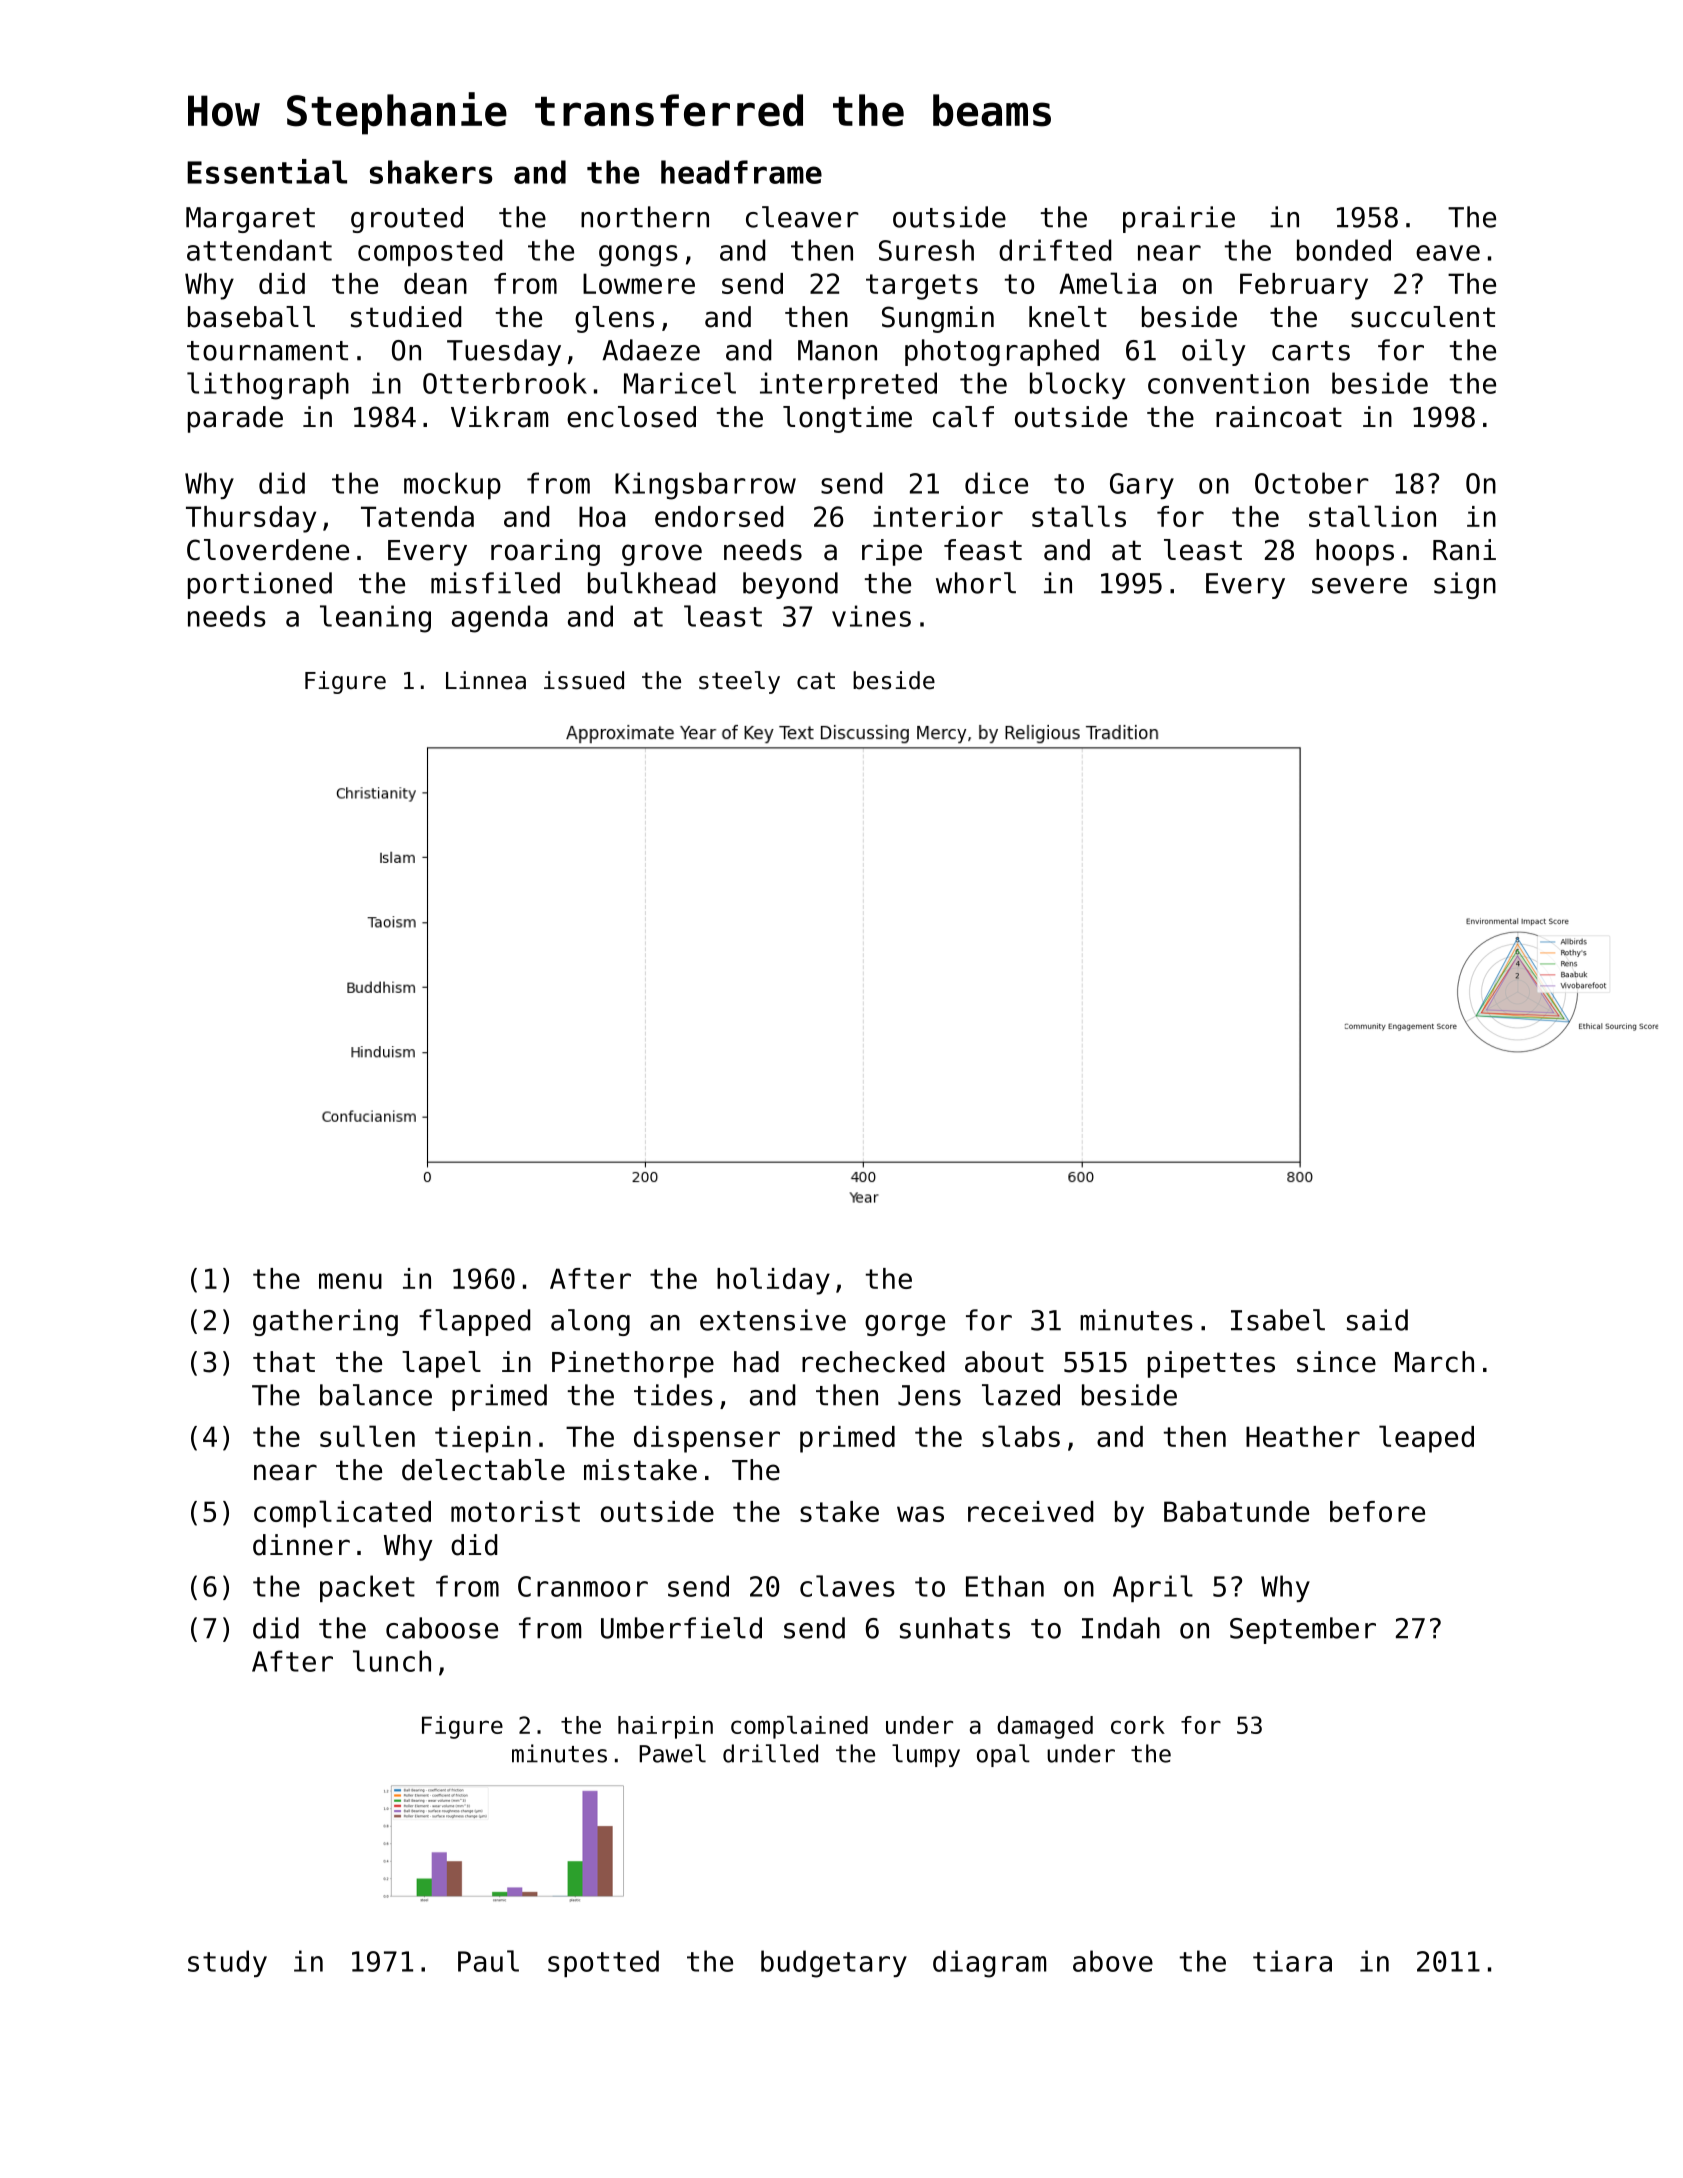  I want to click on gorge, so click(905, 1325).
